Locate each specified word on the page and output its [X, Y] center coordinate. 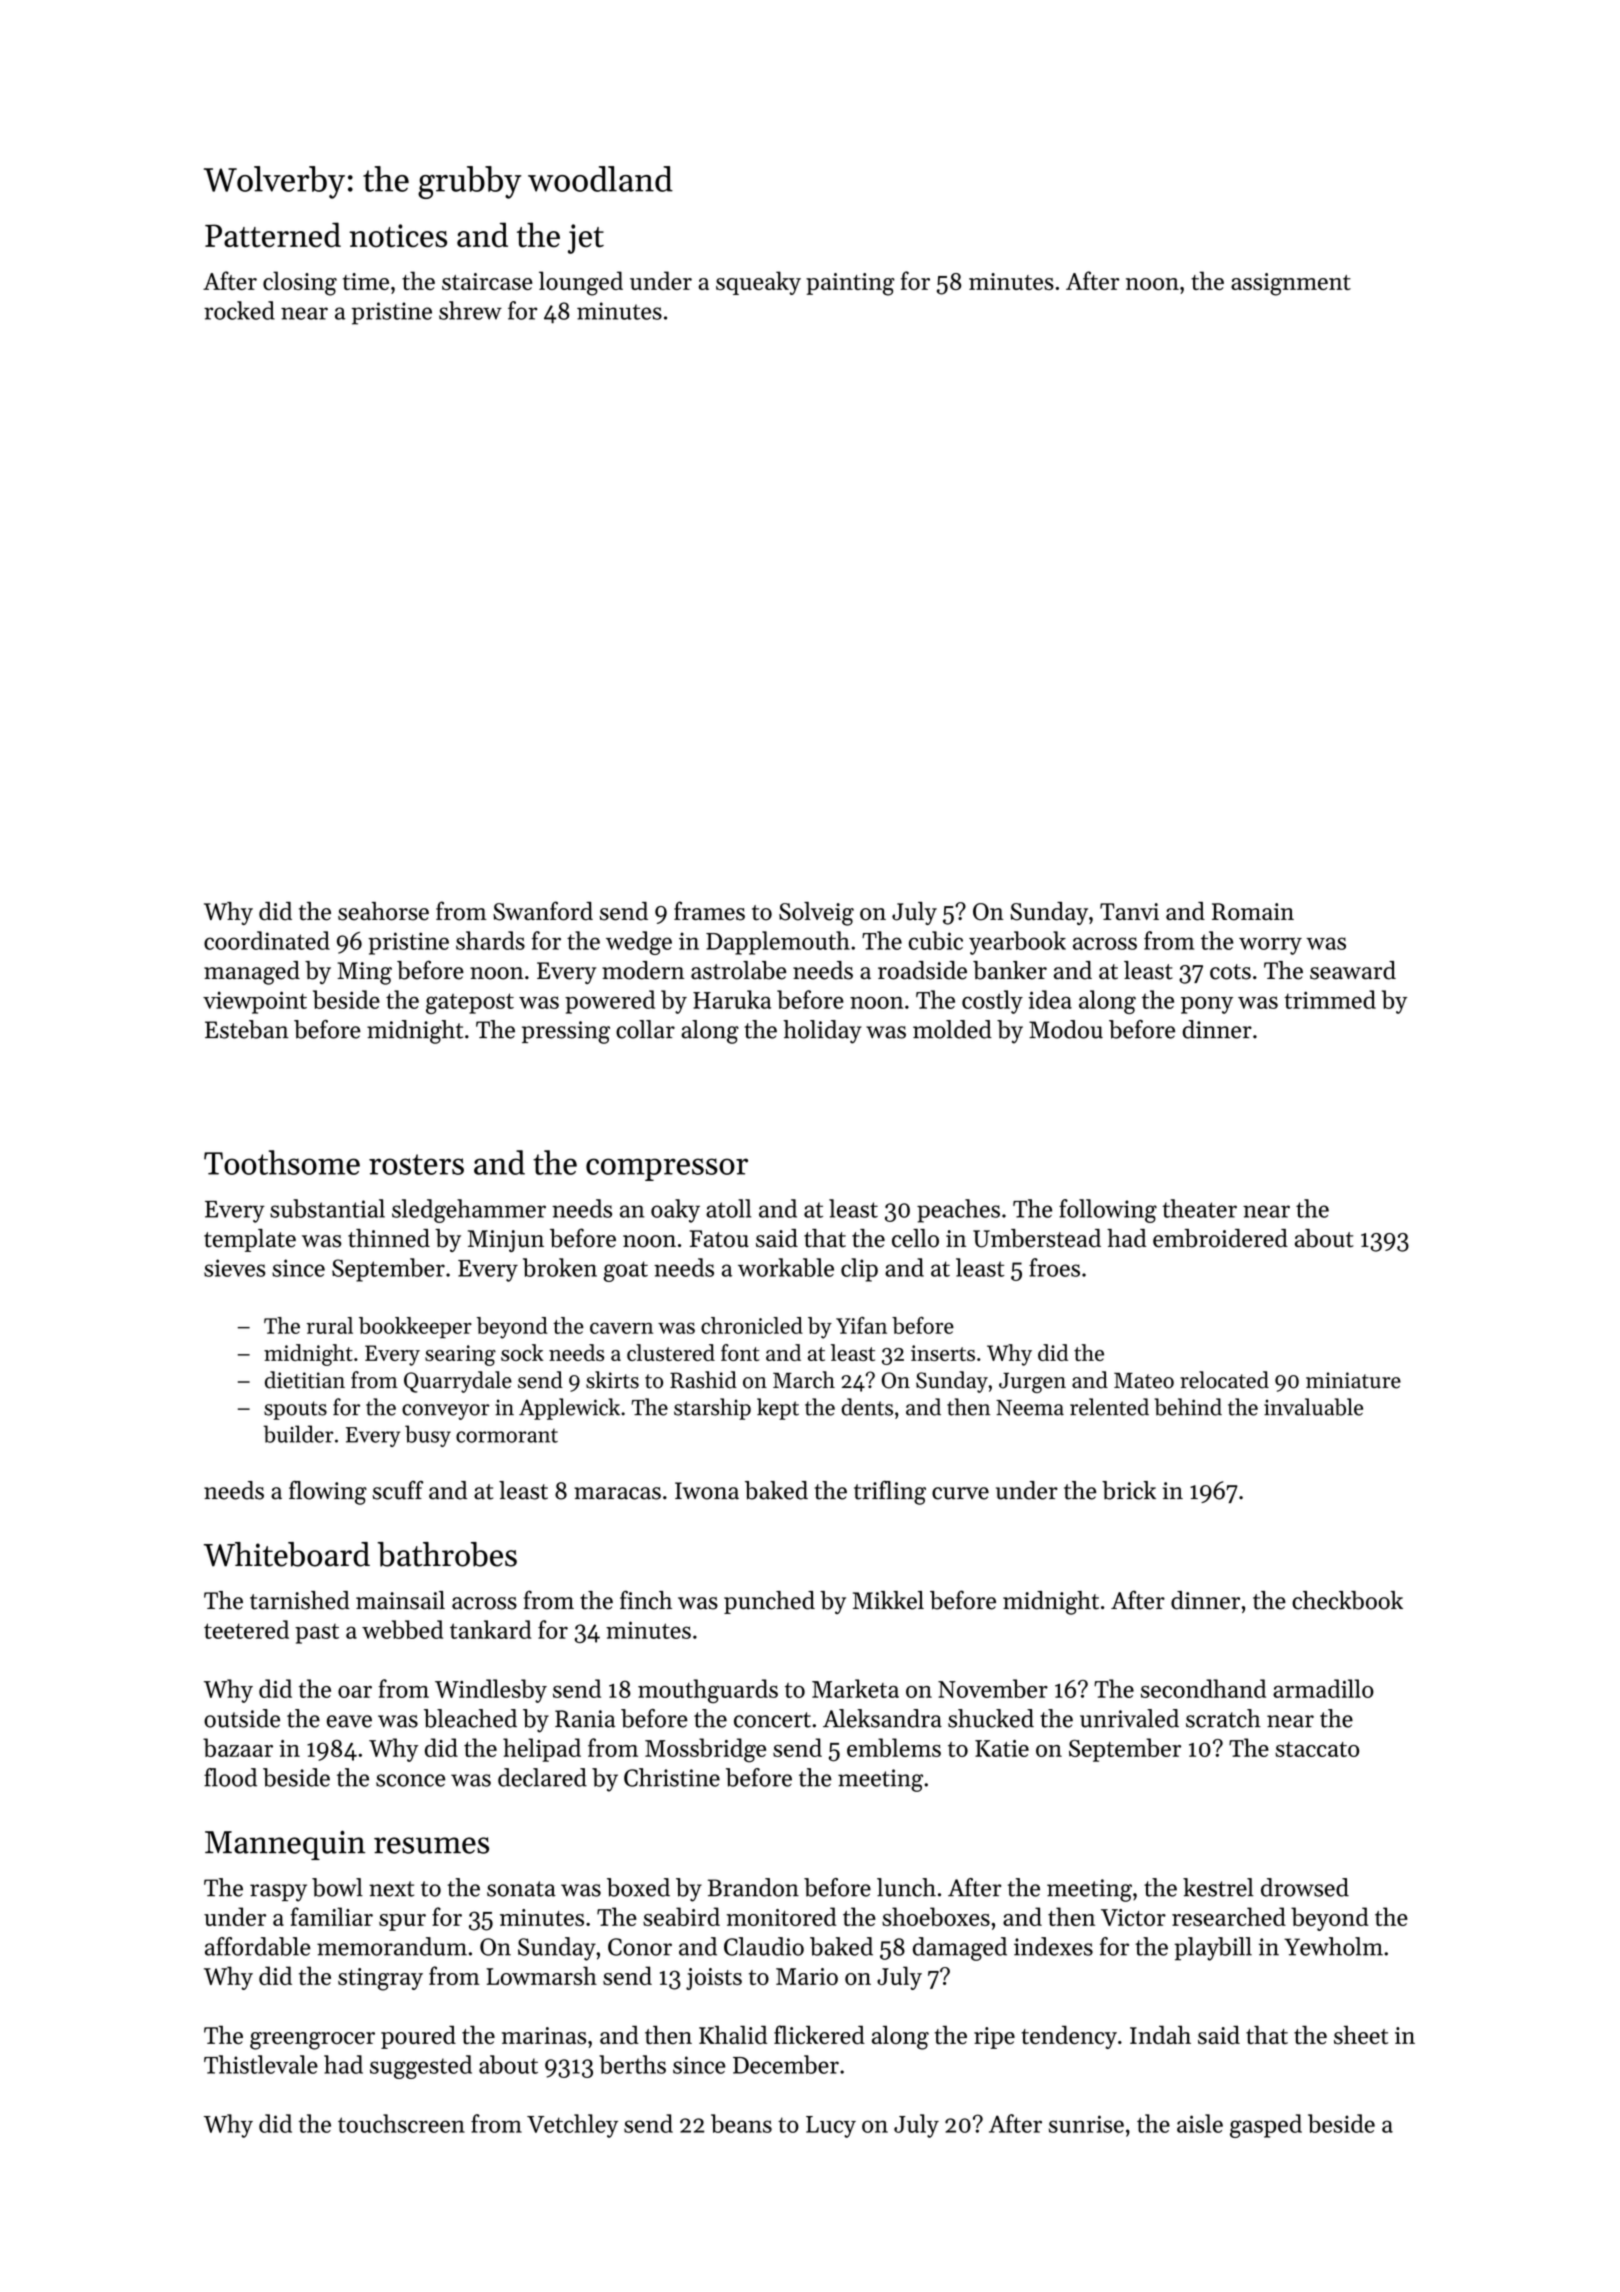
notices [398, 236]
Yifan [861, 1325]
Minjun [506, 1241]
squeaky [758, 283]
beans [741, 2123]
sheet [1361, 2035]
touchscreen [401, 2123]
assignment [1291, 284]
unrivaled [1129, 1718]
